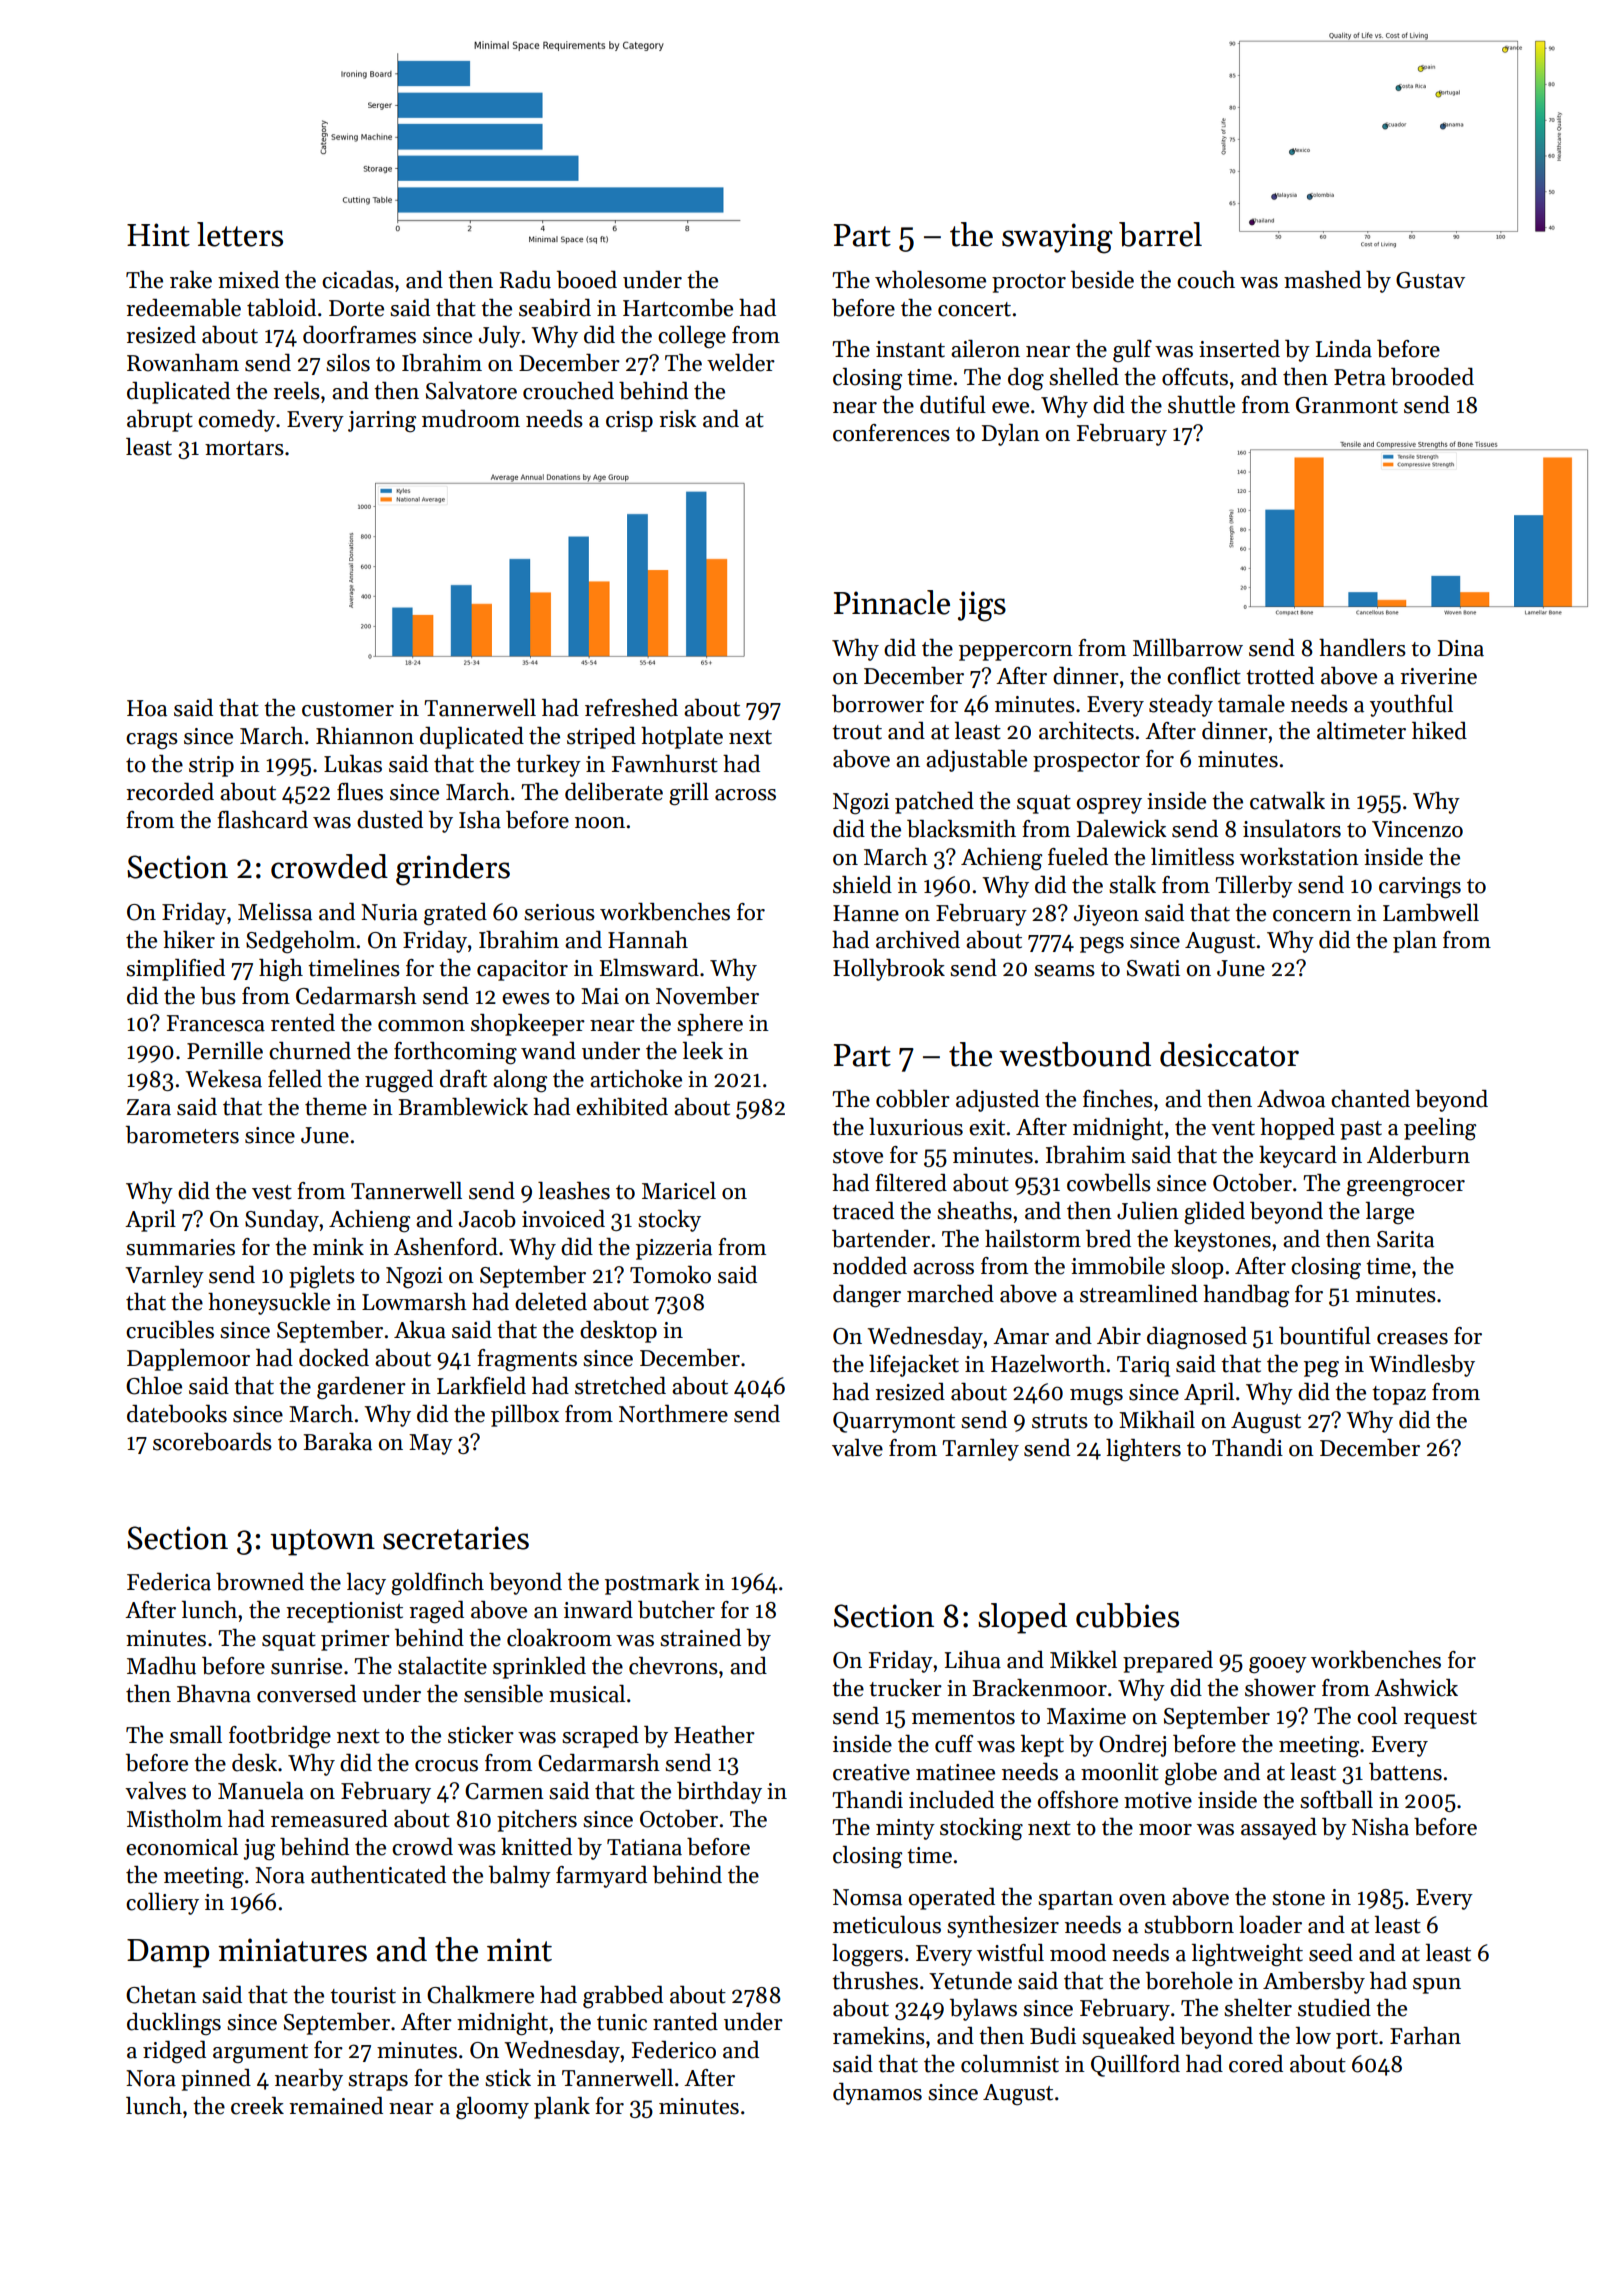  What do you see at coordinates (673, 1414) in the page?
I see `Northmere` at bounding box center [673, 1414].
